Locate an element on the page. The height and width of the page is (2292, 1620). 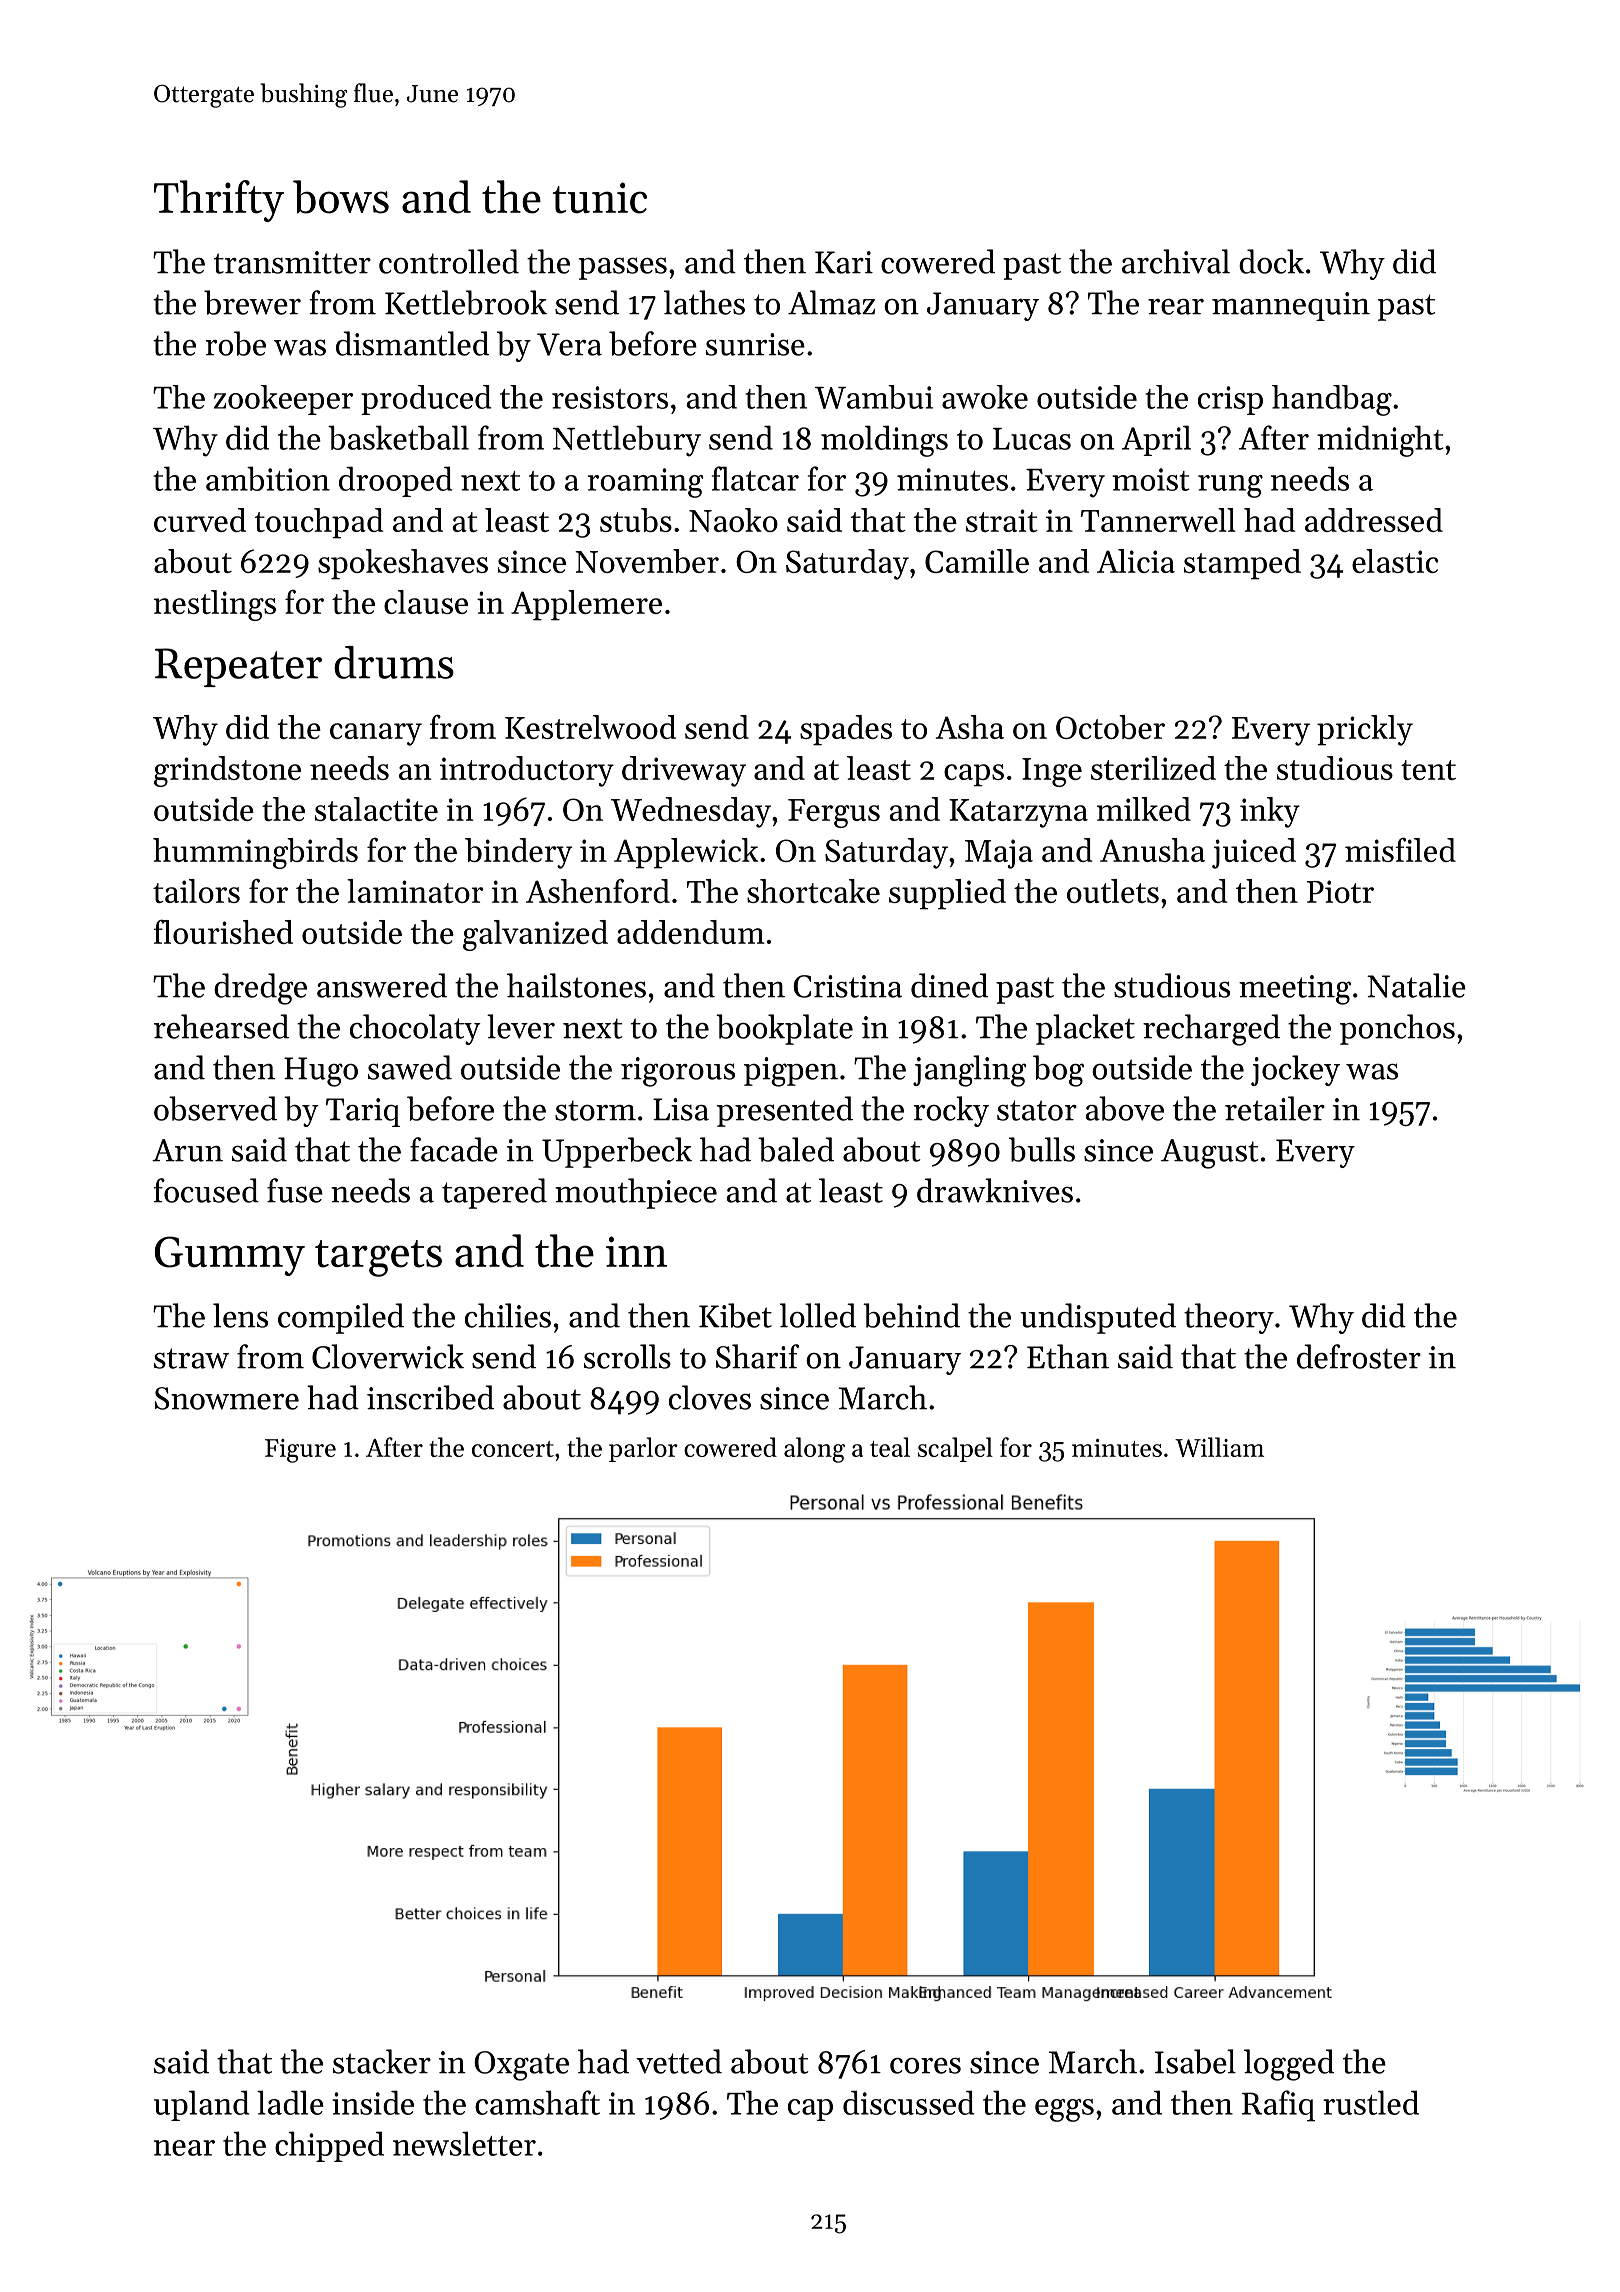
discussed is located at coordinates (909, 2102).
